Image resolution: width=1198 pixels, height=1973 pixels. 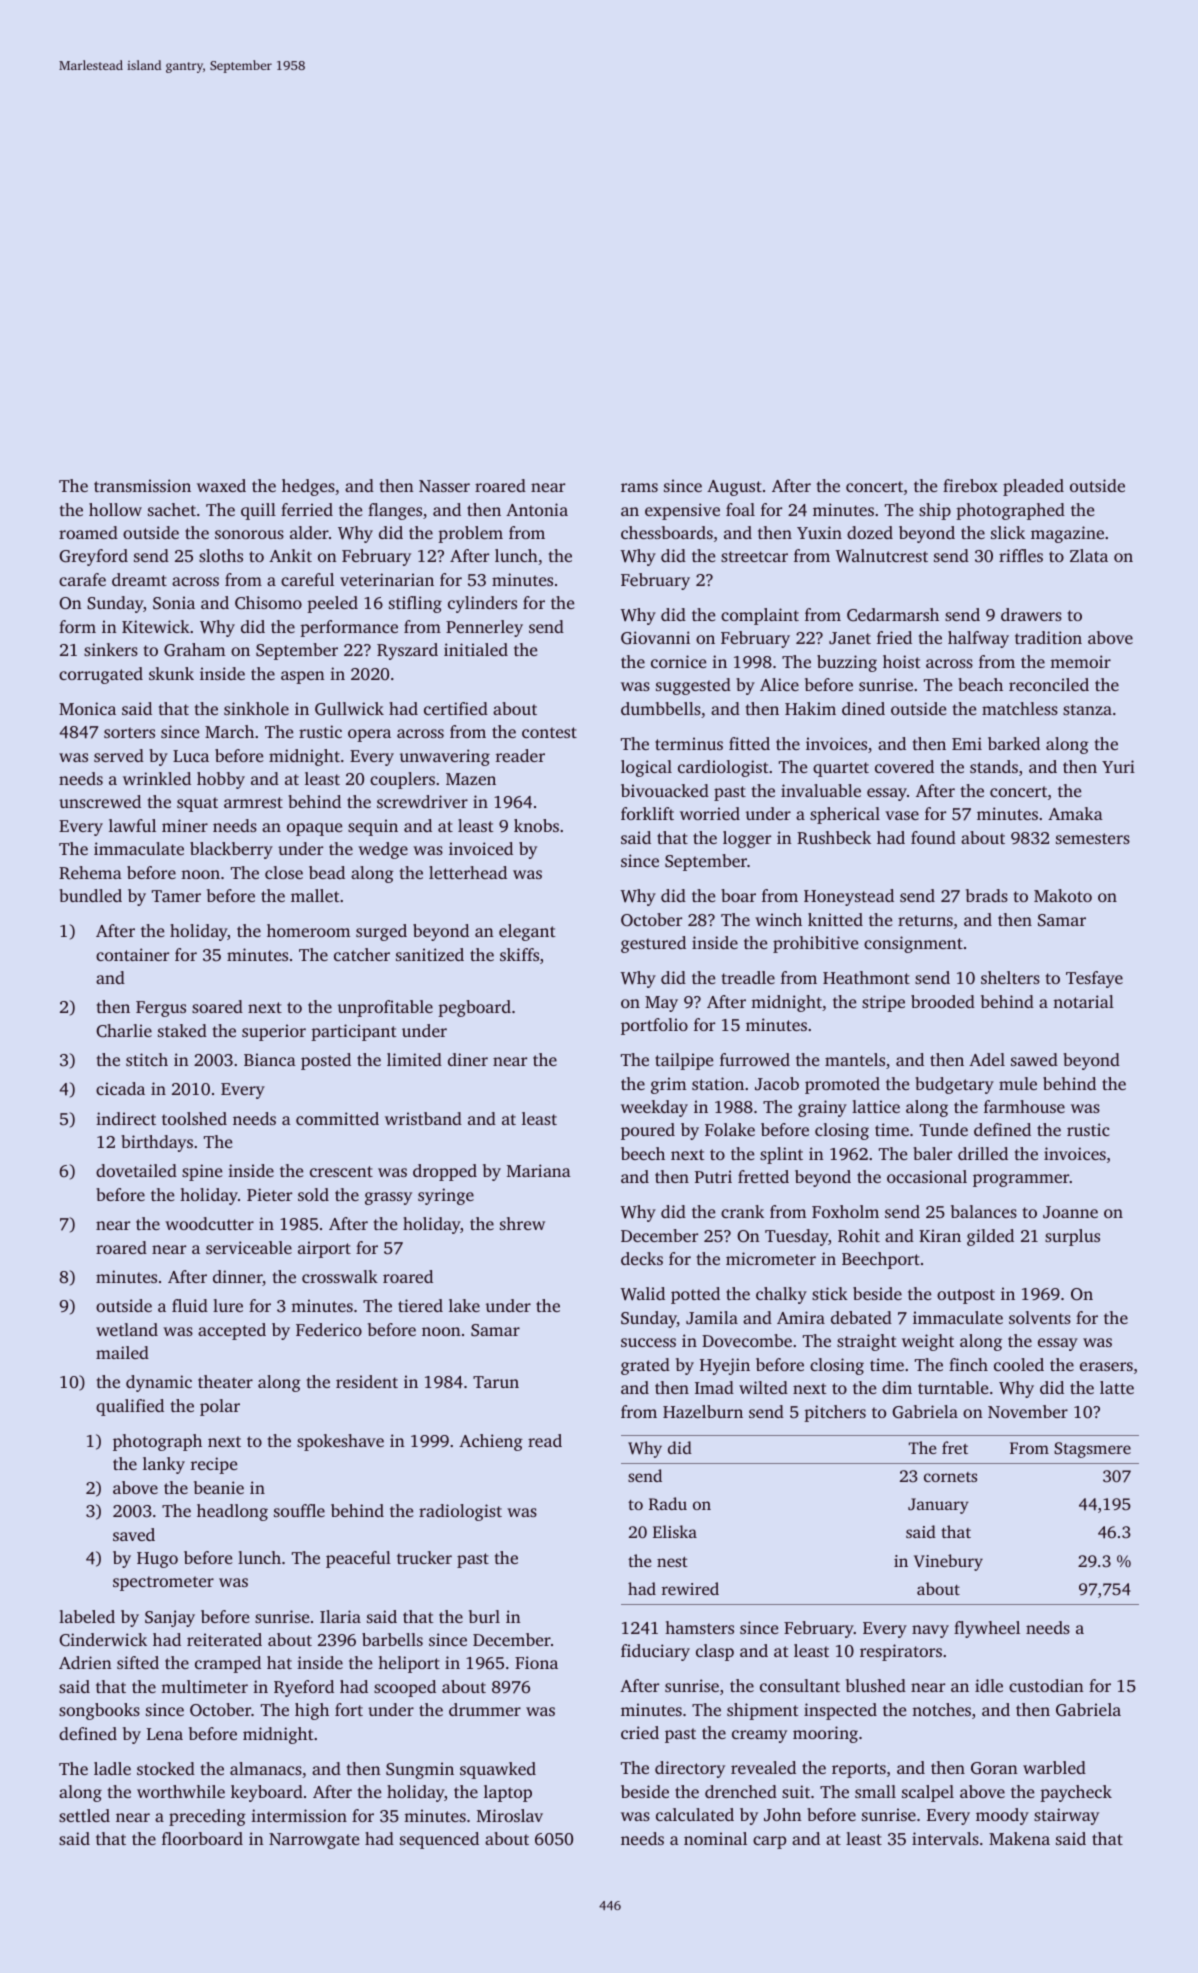 What do you see at coordinates (439, 1840) in the screenshot?
I see `sequenced` at bounding box center [439, 1840].
